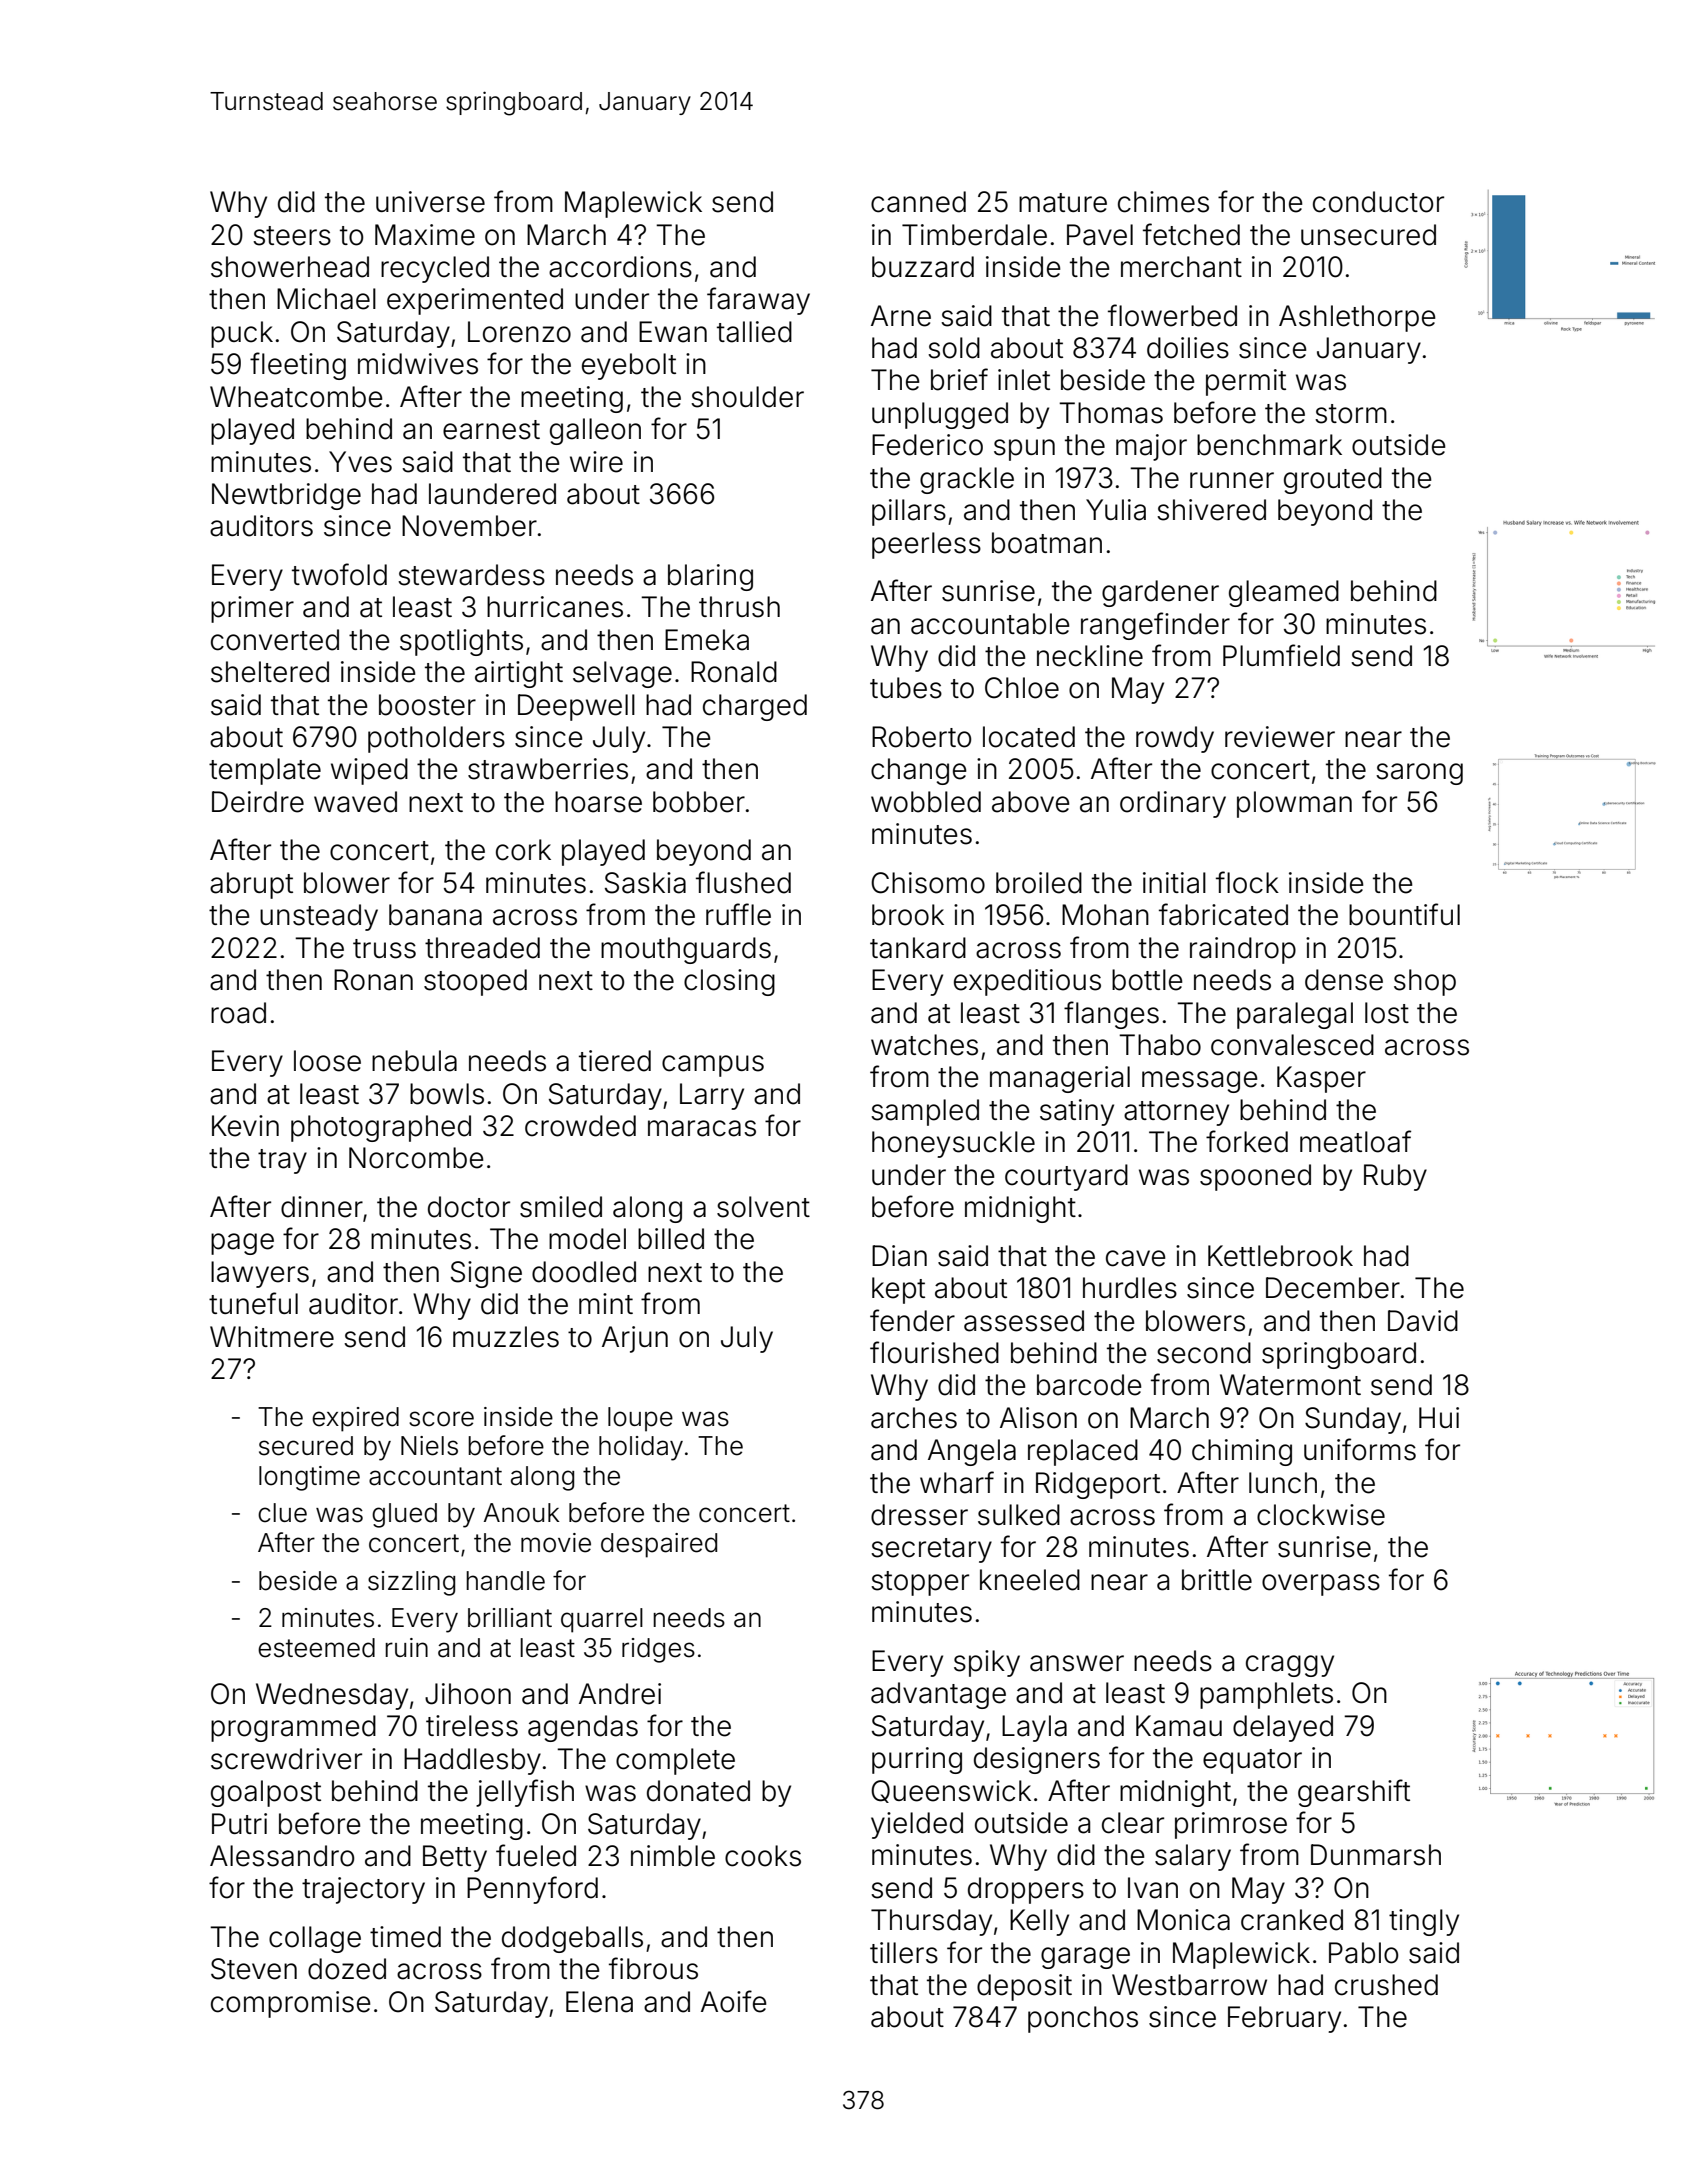  I want to click on David, so click(1423, 1321).
